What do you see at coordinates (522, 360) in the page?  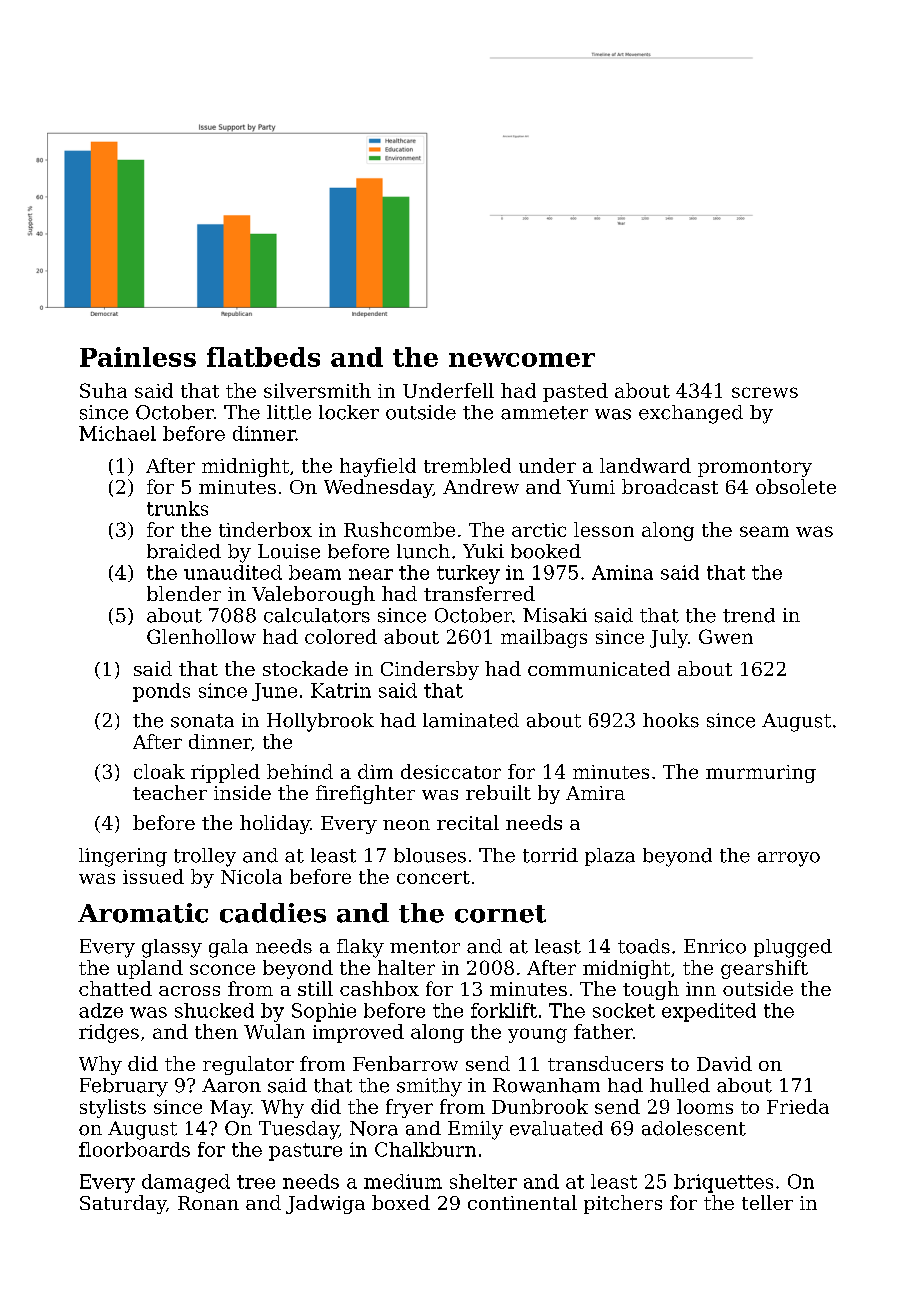 I see `newcomer` at bounding box center [522, 360].
